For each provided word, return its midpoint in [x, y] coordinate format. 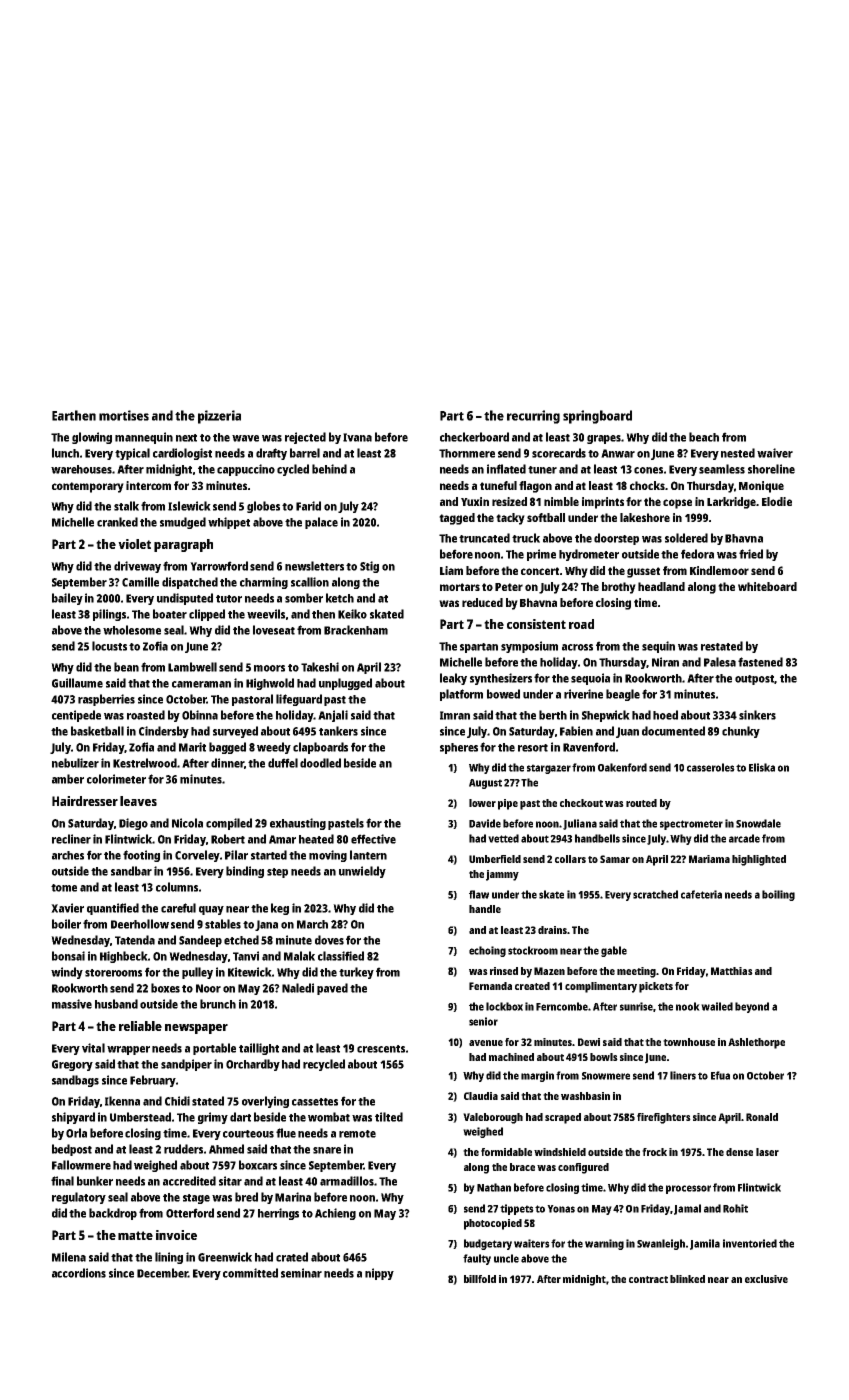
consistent [536, 624]
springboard [597, 417]
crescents [381, 1049]
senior [483, 1021]
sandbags [75, 1081]
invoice [176, 1235]
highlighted [759, 860]
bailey [67, 599]
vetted [503, 838]
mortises [124, 415]
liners [683, 1075]
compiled [229, 824]
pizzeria [219, 417]
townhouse [689, 1042]
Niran [665, 662]
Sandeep [200, 941]
